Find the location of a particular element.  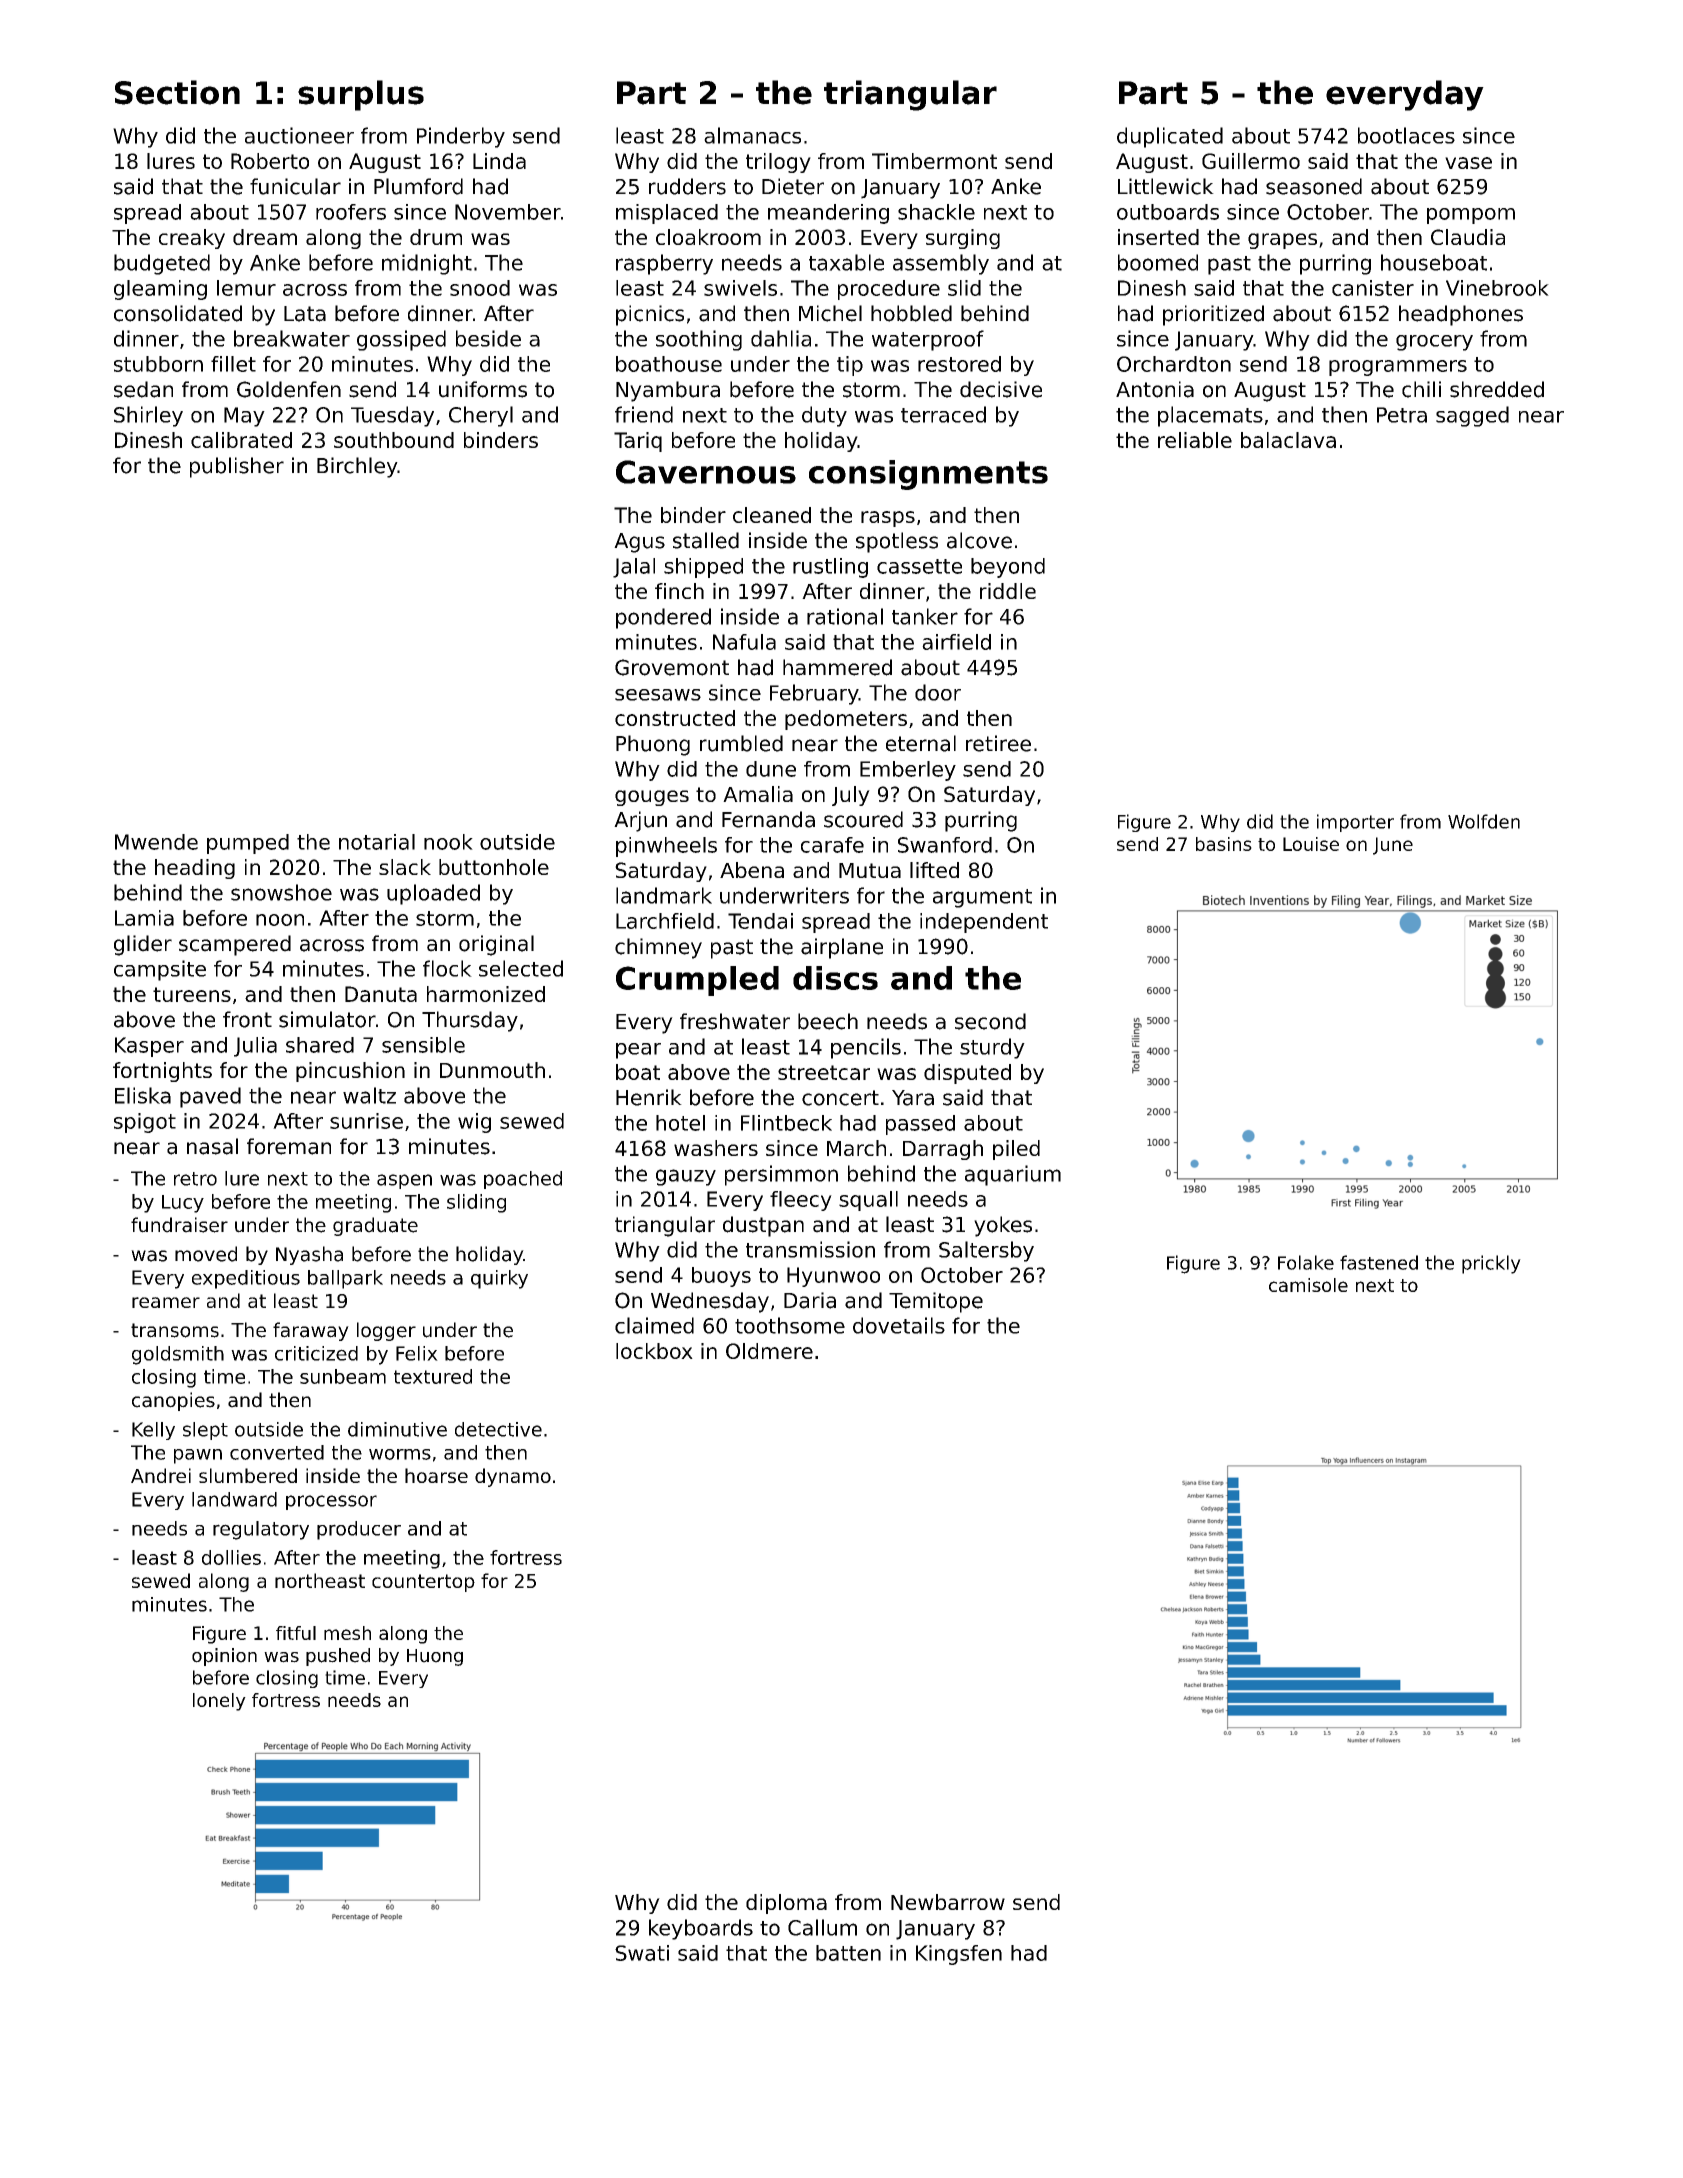

snowshoe is located at coordinates (281, 892).
